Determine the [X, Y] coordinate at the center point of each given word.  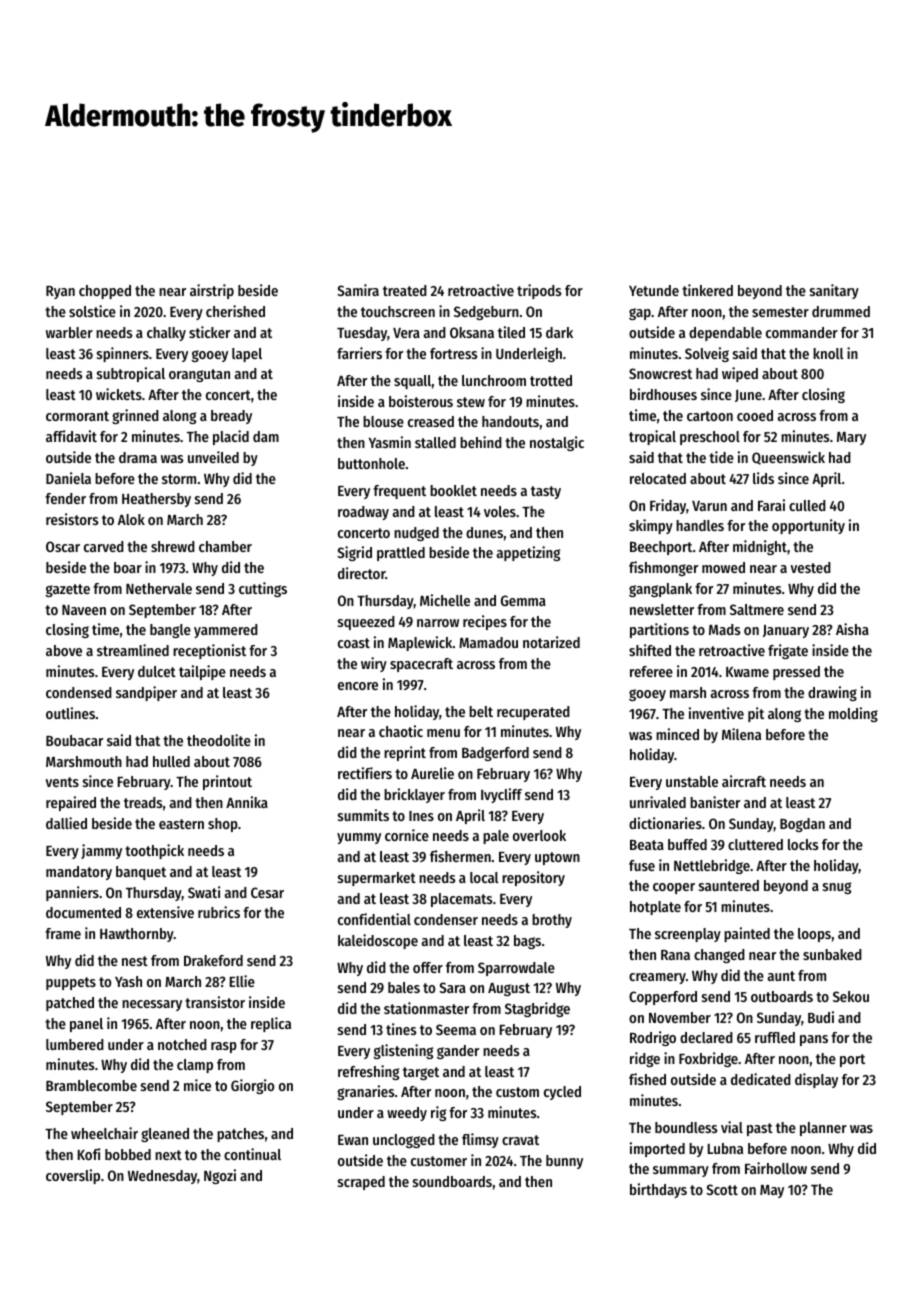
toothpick [154, 851]
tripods [539, 291]
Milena [741, 734]
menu [443, 733]
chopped [105, 292]
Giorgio [252, 1086]
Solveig [707, 354]
